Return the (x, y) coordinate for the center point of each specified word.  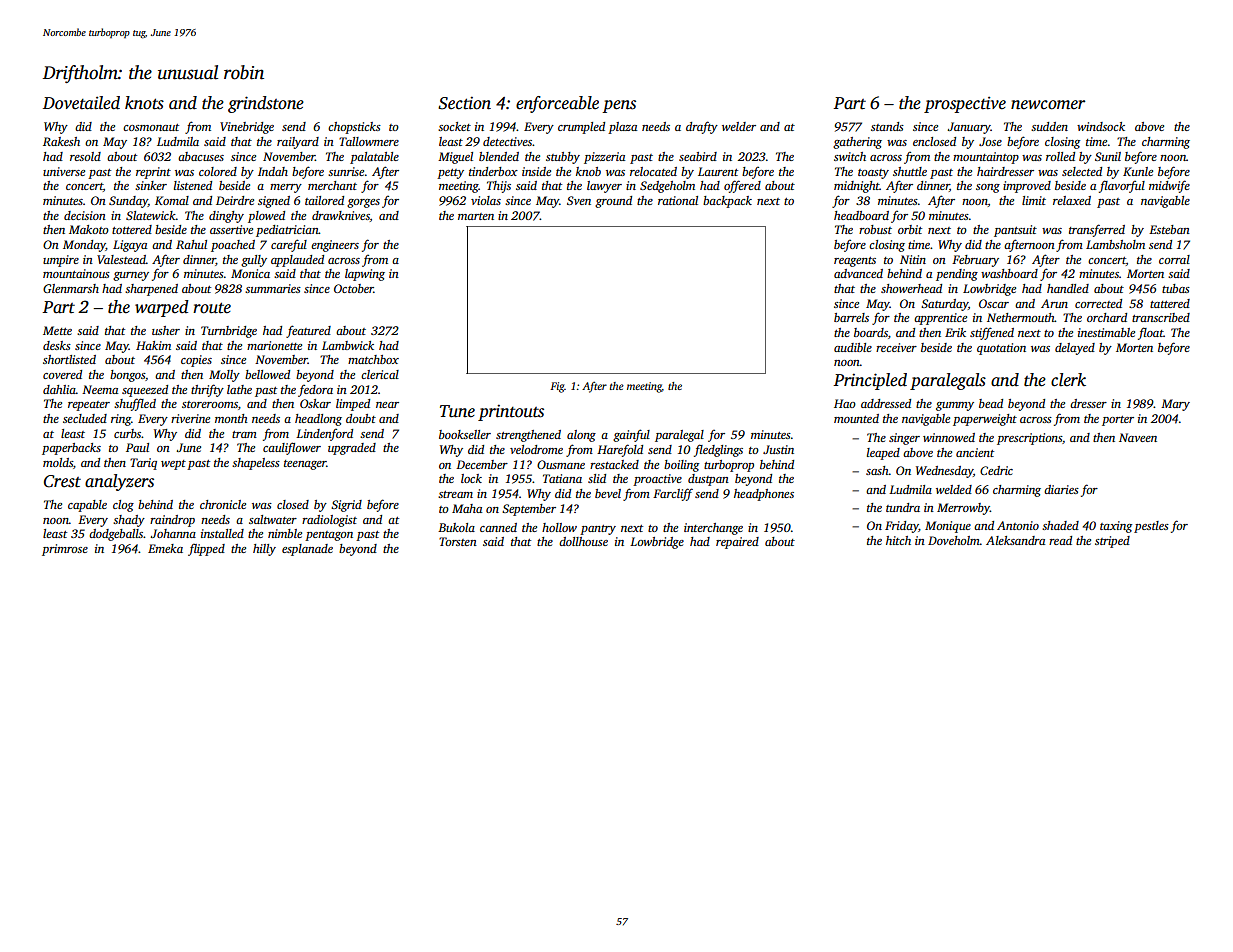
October (354, 288)
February (975, 261)
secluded (85, 418)
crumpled (581, 128)
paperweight (985, 420)
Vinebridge (247, 128)
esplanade (307, 550)
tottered (132, 229)
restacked (614, 464)
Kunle (1138, 171)
